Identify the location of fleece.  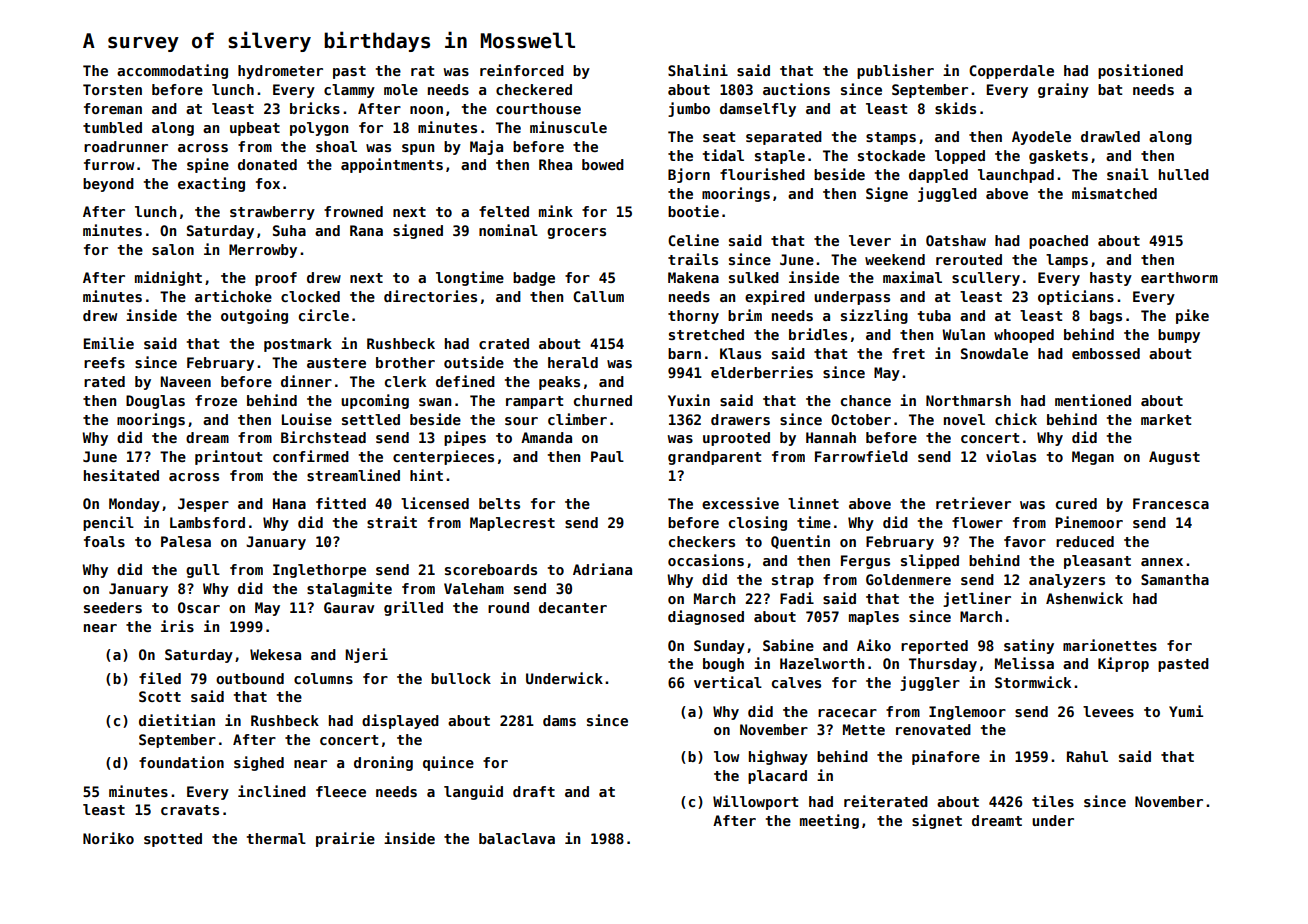
(341, 791).
